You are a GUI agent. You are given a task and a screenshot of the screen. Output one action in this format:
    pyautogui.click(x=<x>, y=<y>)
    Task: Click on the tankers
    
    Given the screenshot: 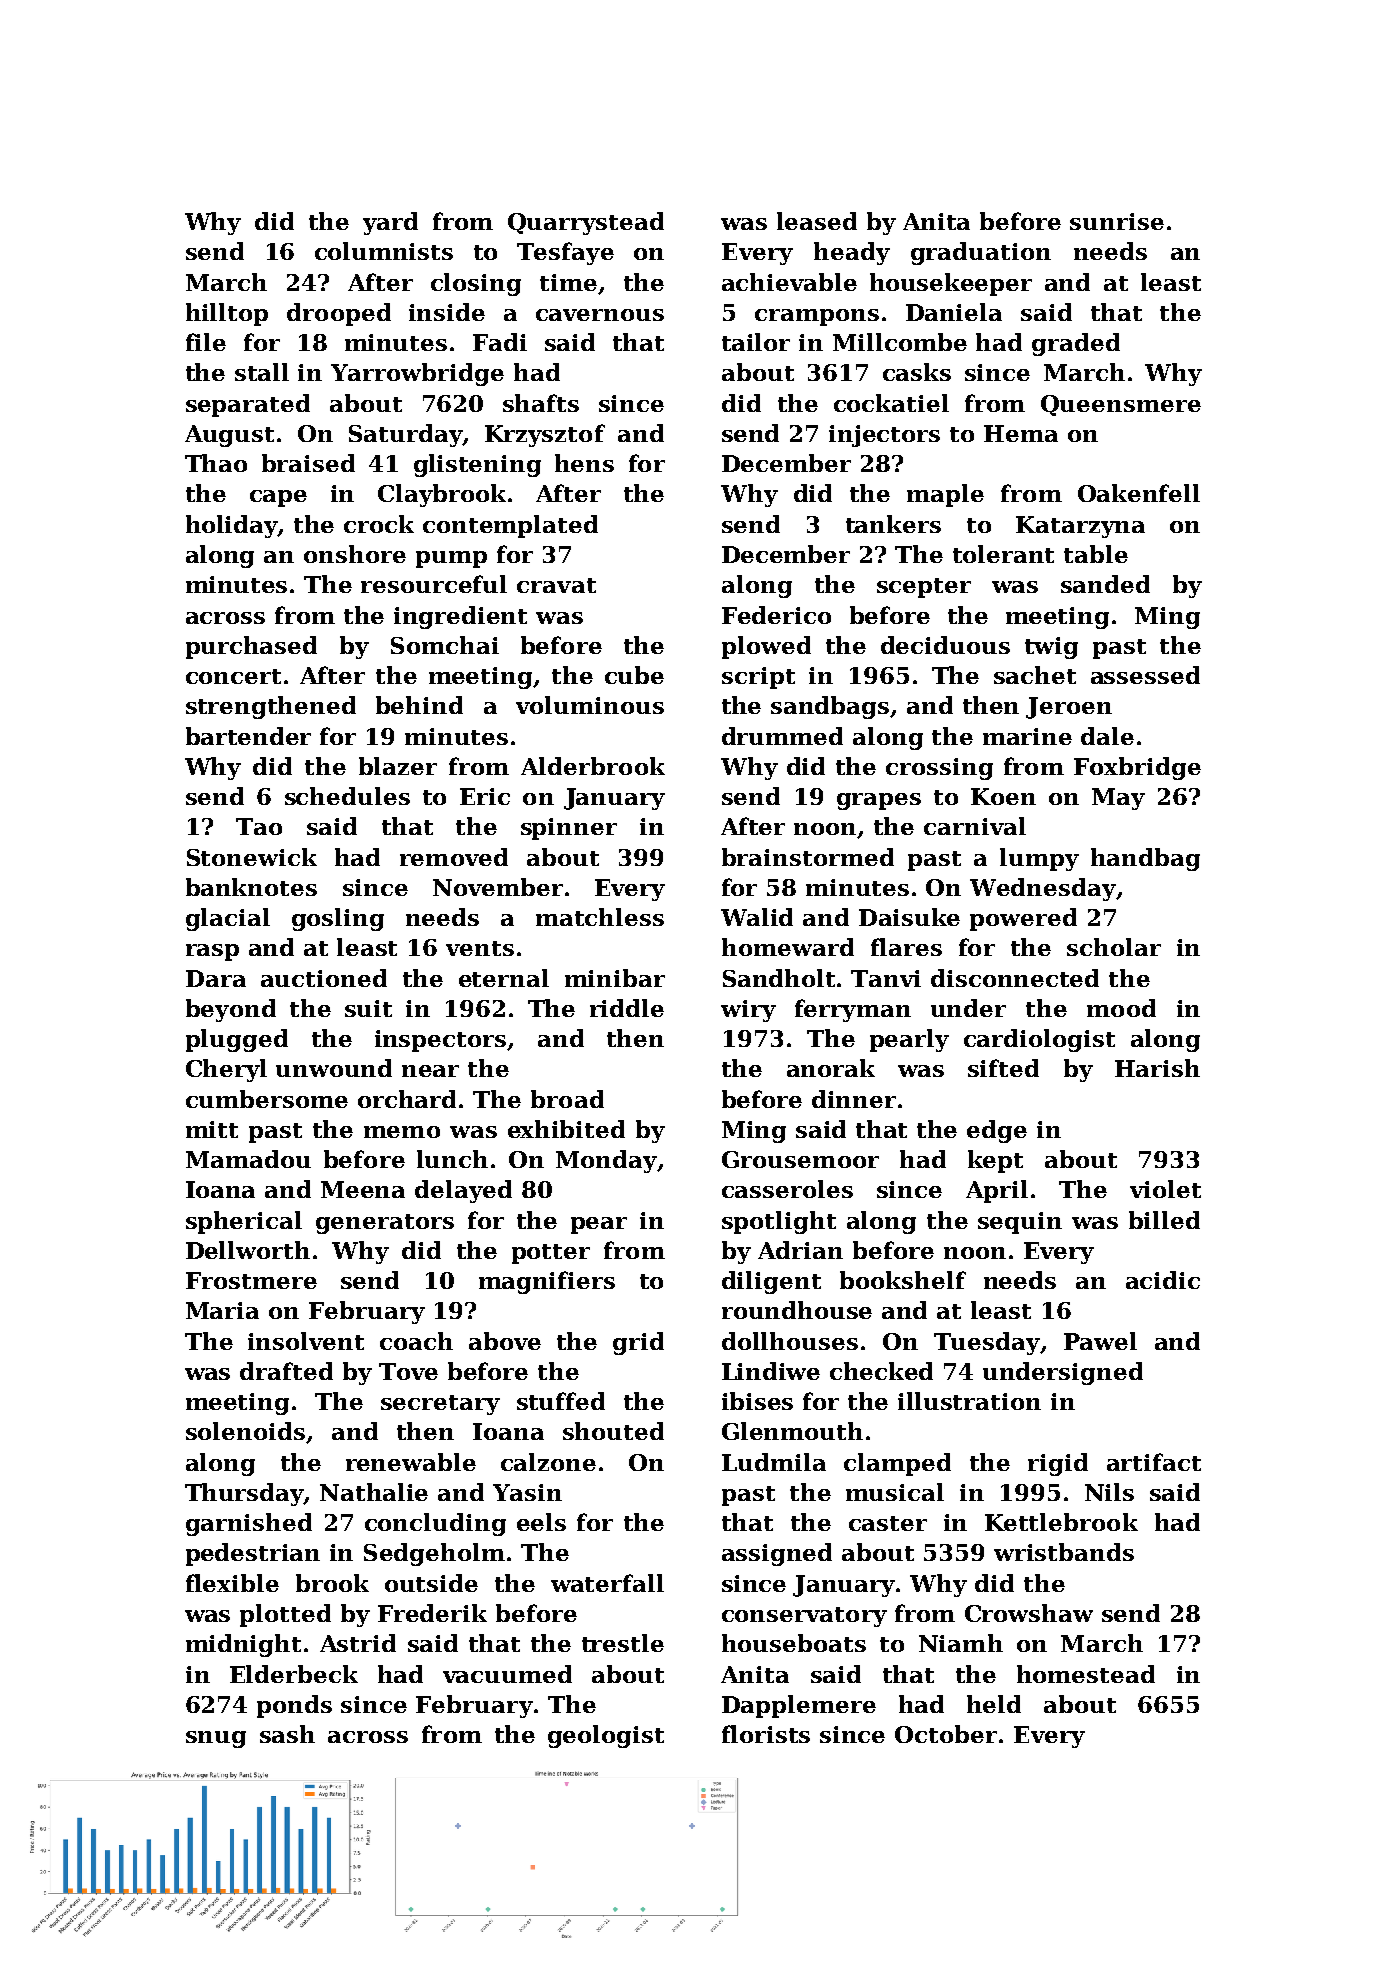 What is the action you would take?
    pyautogui.click(x=893, y=524)
